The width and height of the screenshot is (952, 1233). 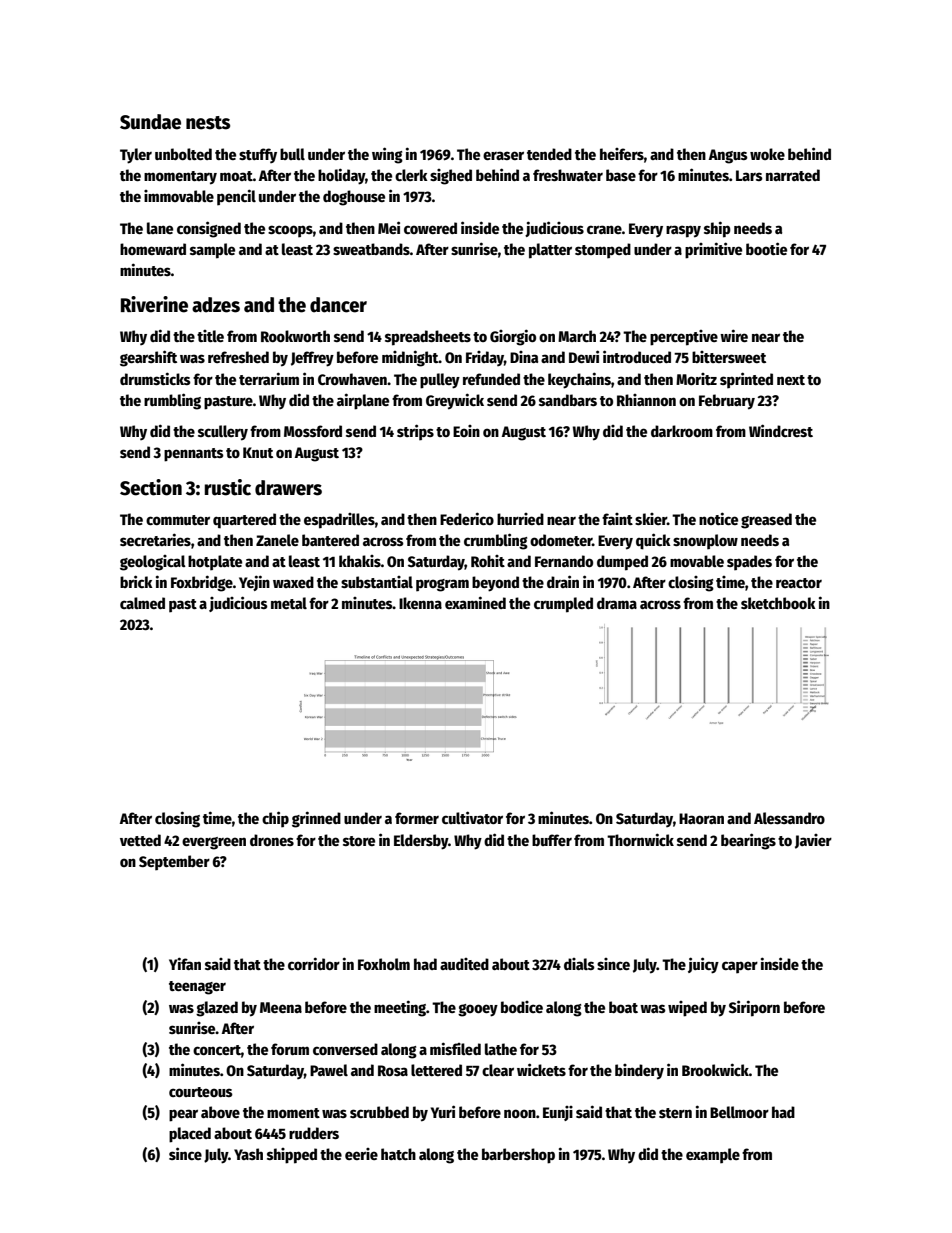 What do you see at coordinates (766, 248) in the screenshot?
I see `bootie` at bounding box center [766, 248].
